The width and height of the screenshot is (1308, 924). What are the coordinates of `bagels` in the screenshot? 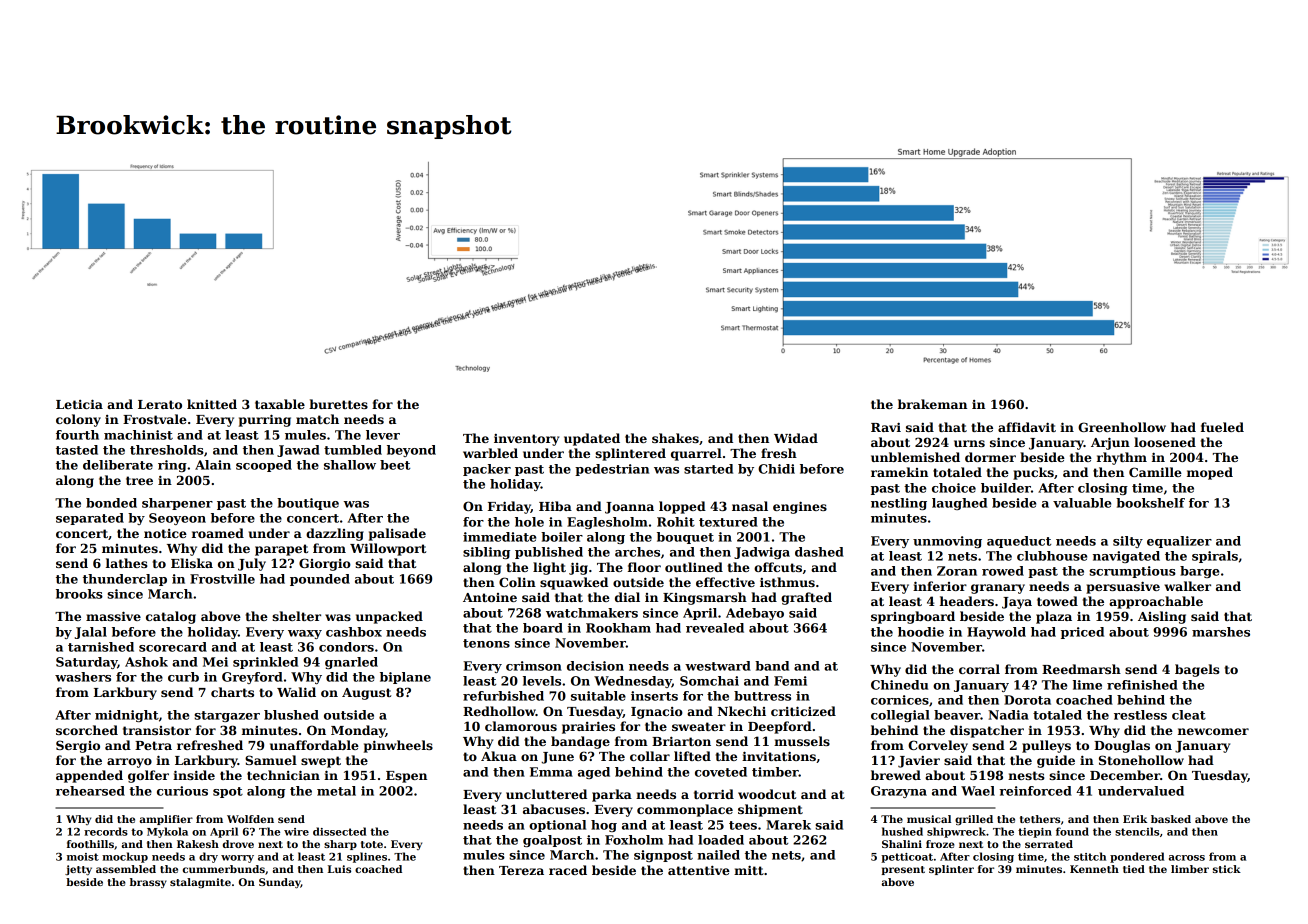 It's located at (1197, 670).
